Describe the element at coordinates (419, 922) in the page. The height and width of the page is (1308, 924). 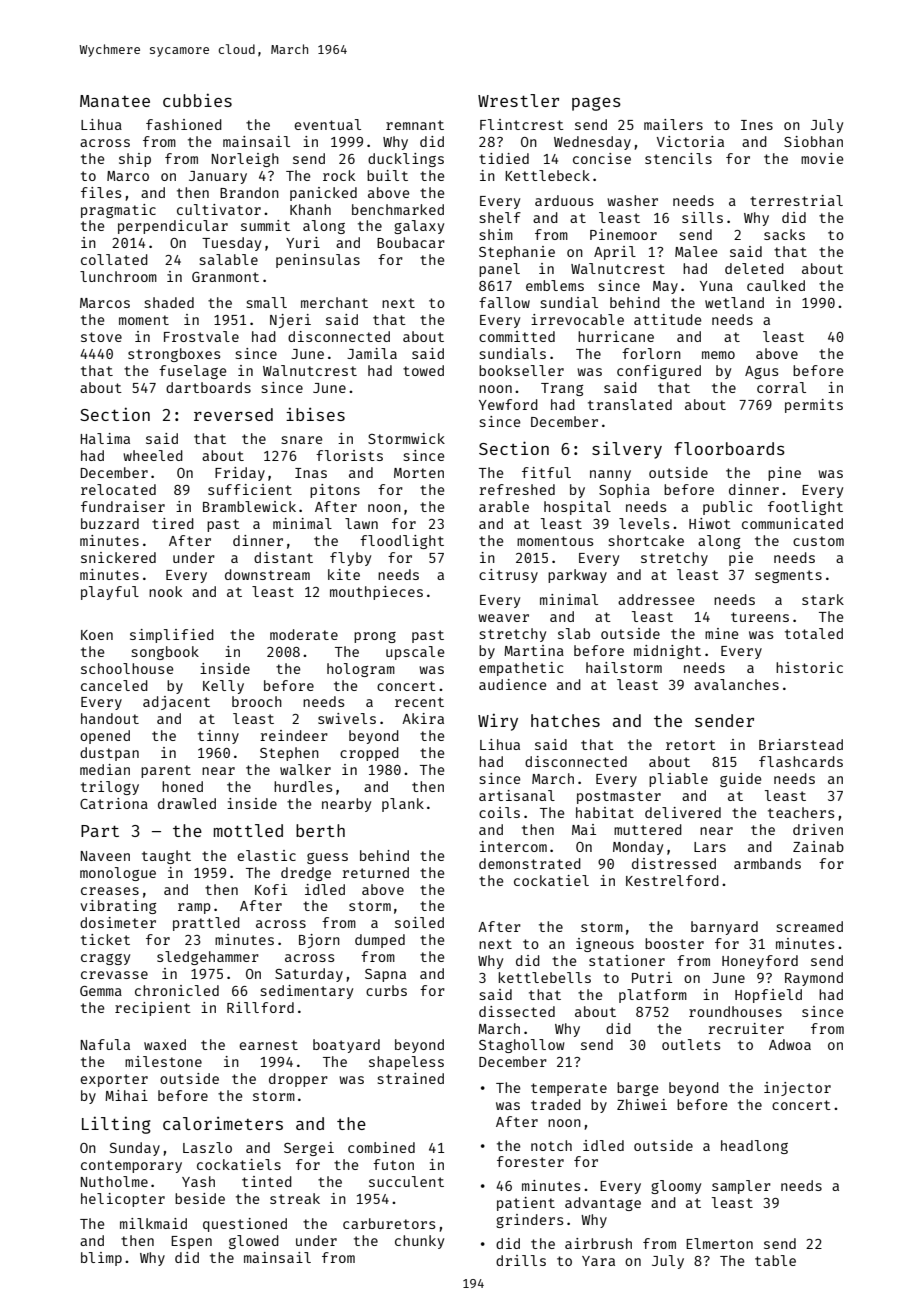
I see `soiled` at that location.
